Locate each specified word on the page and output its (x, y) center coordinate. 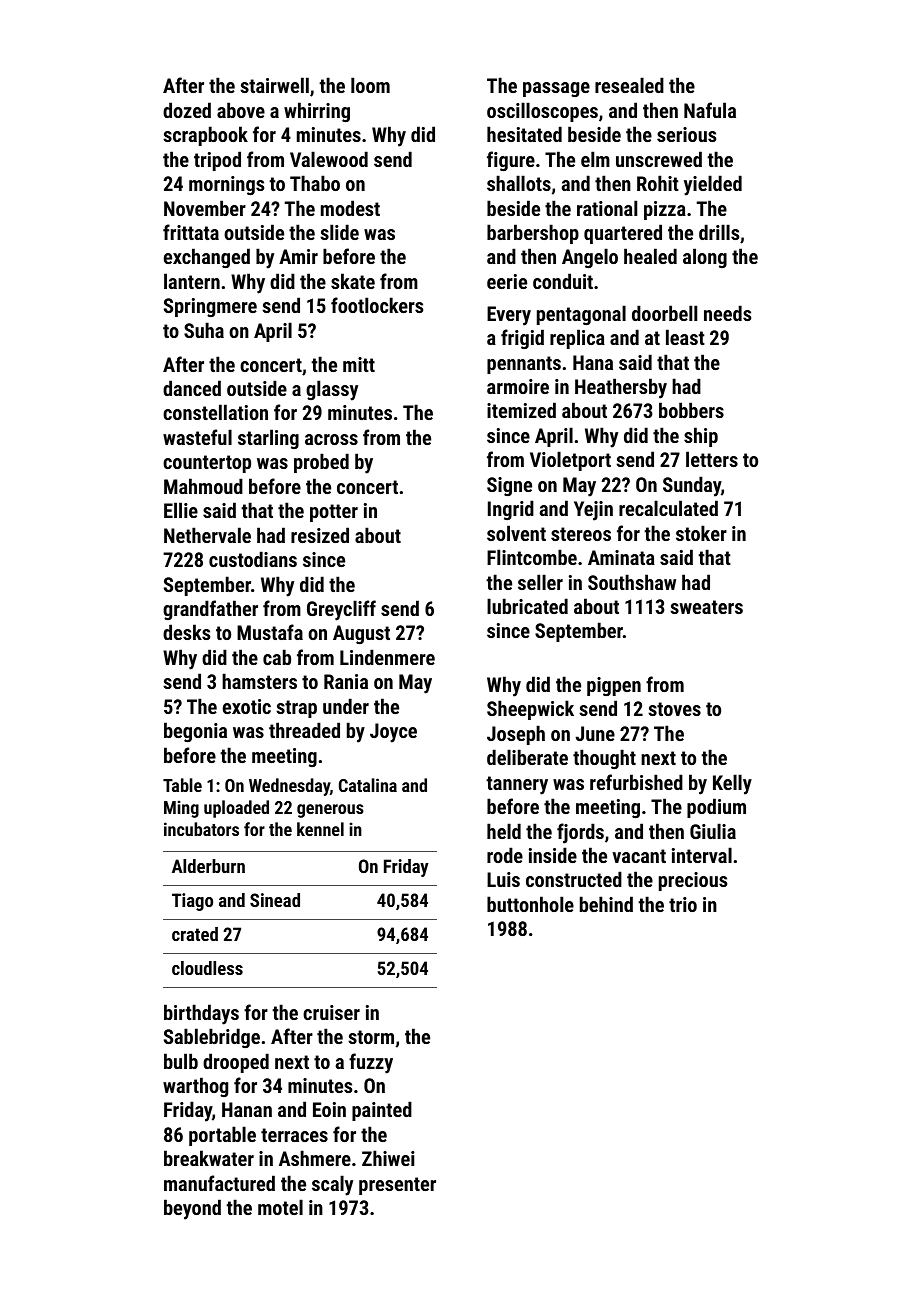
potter (334, 513)
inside (553, 855)
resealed (629, 85)
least (685, 337)
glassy (332, 390)
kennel (320, 829)
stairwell (274, 85)
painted (382, 1111)
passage (556, 89)
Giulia (713, 831)
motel (280, 1207)
